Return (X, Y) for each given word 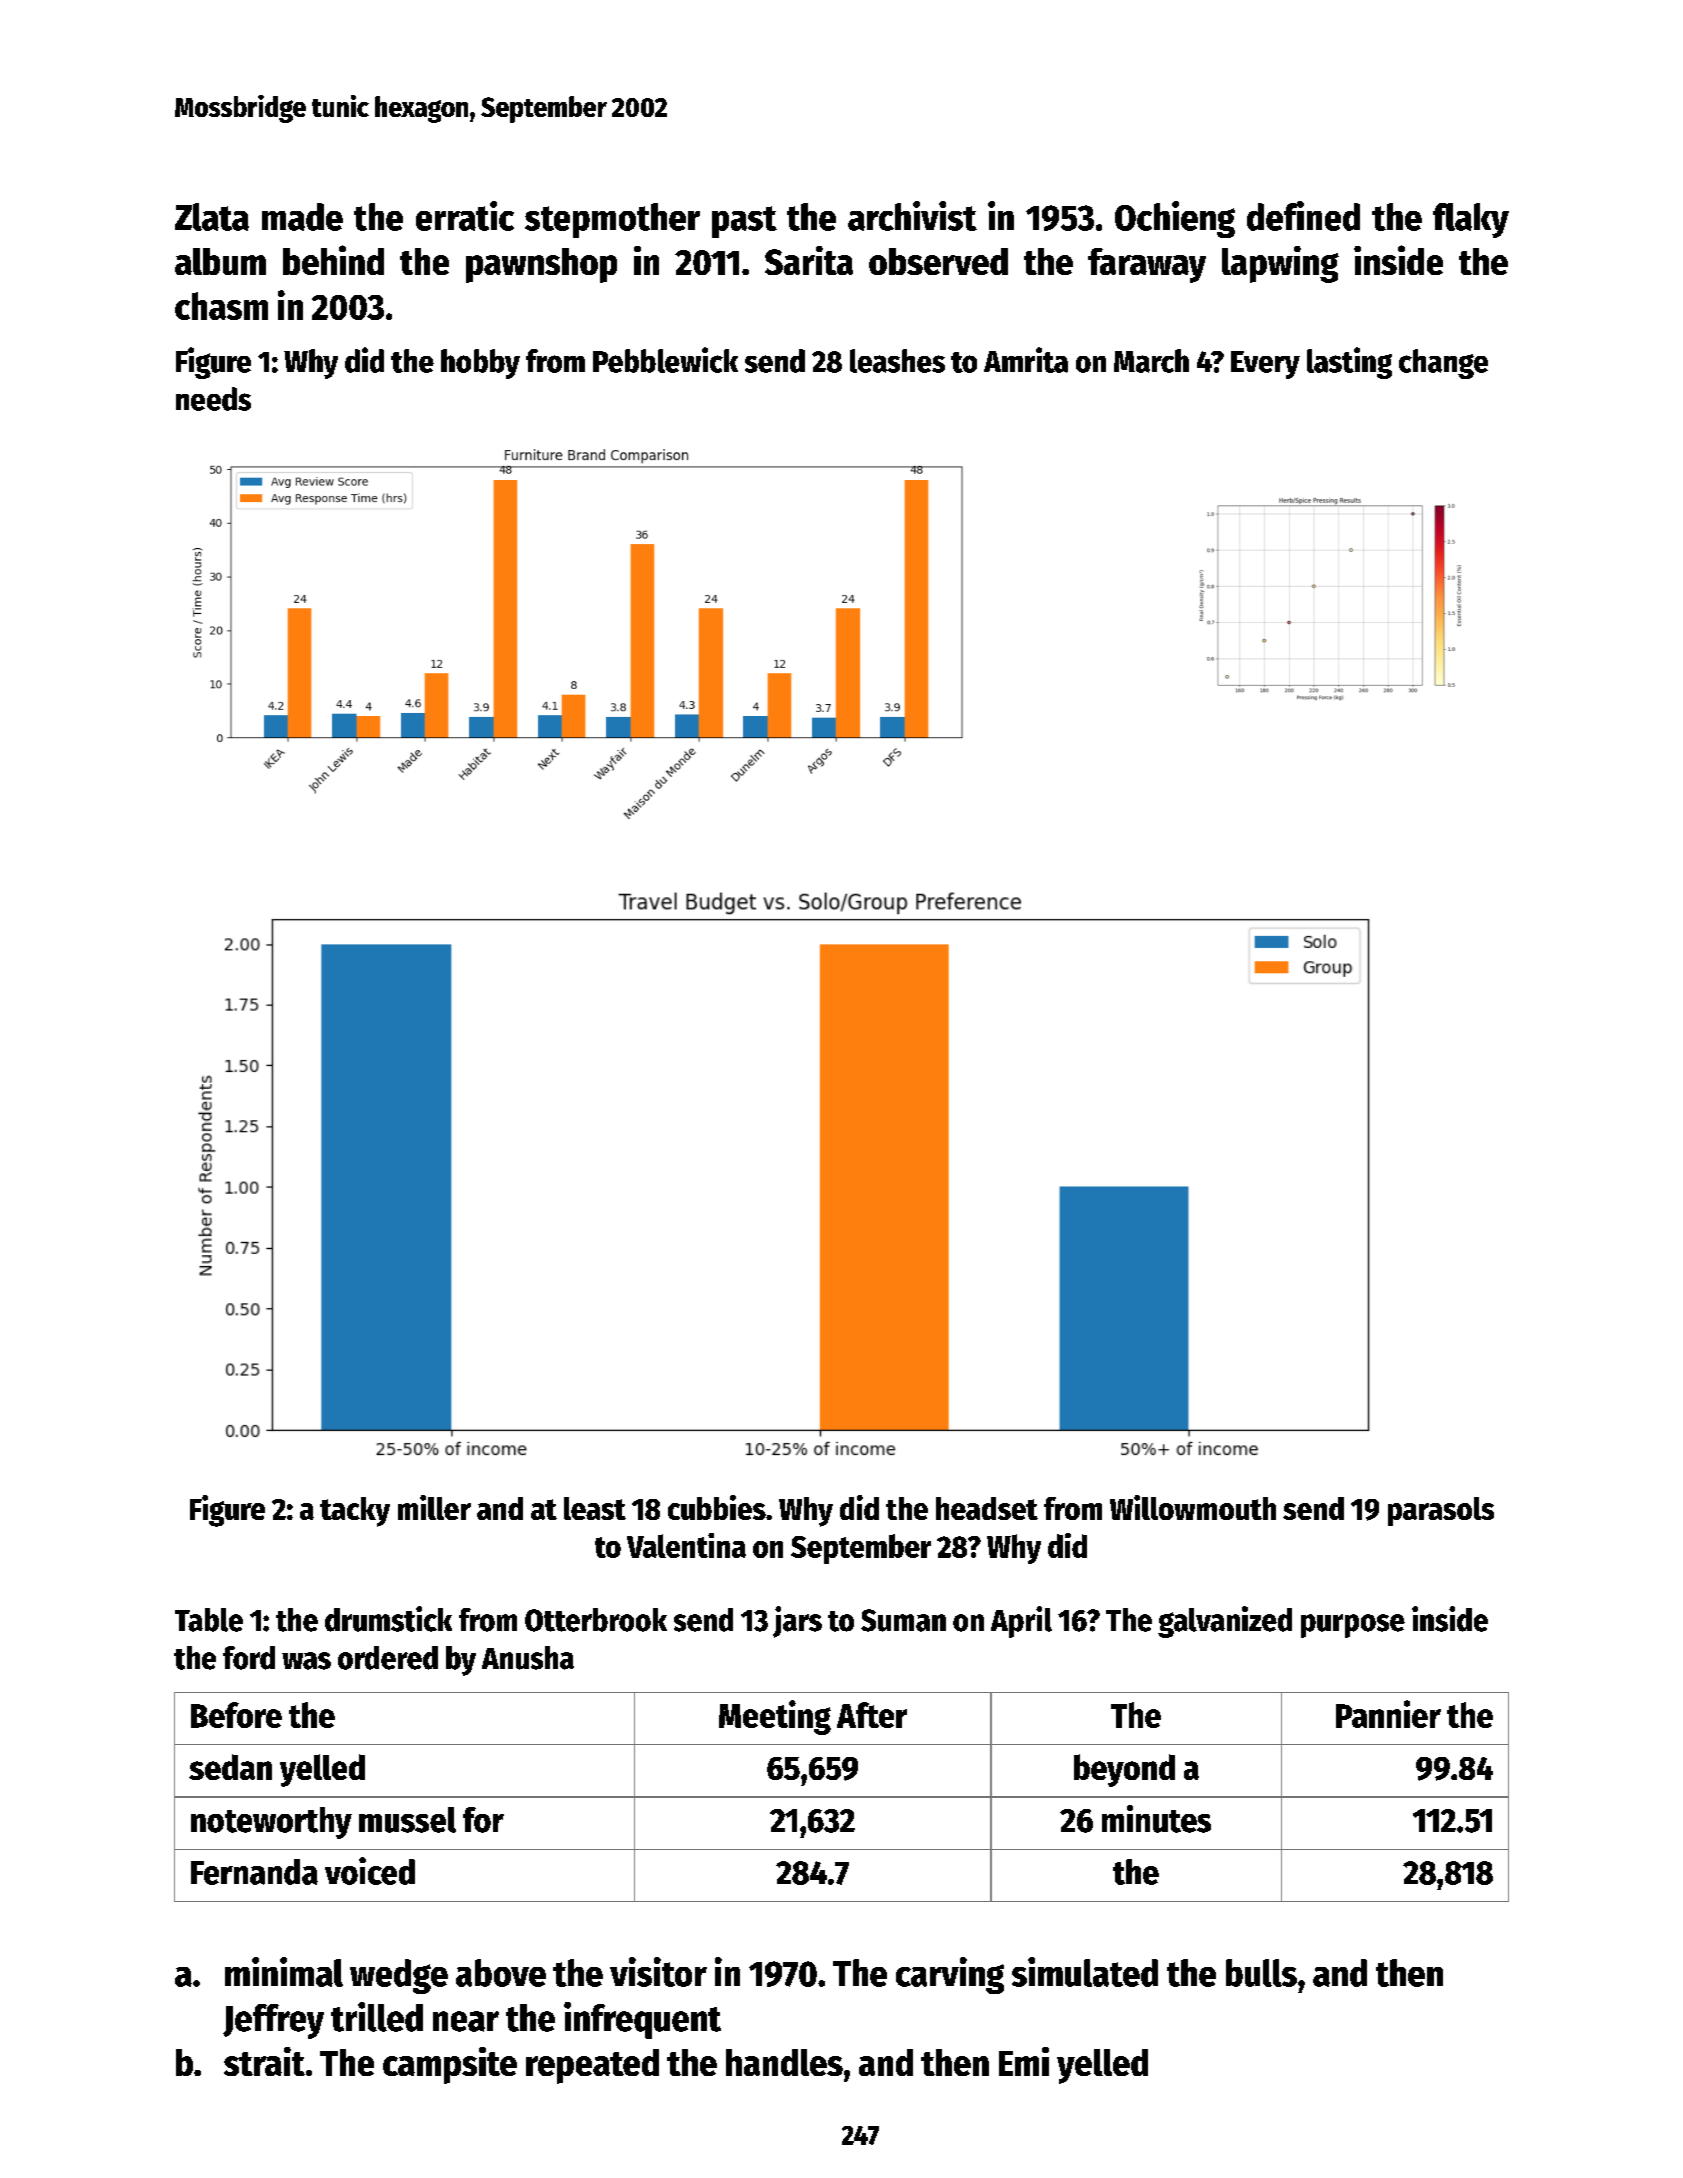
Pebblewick (665, 360)
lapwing (1280, 264)
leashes (897, 361)
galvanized (1225, 1622)
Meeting (775, 1717)
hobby (480, 364)
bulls (1261, 1973)
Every (1265, 365)
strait (264, 2061)
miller (434, 1507)
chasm (221, 306)
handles (784, 2062)
